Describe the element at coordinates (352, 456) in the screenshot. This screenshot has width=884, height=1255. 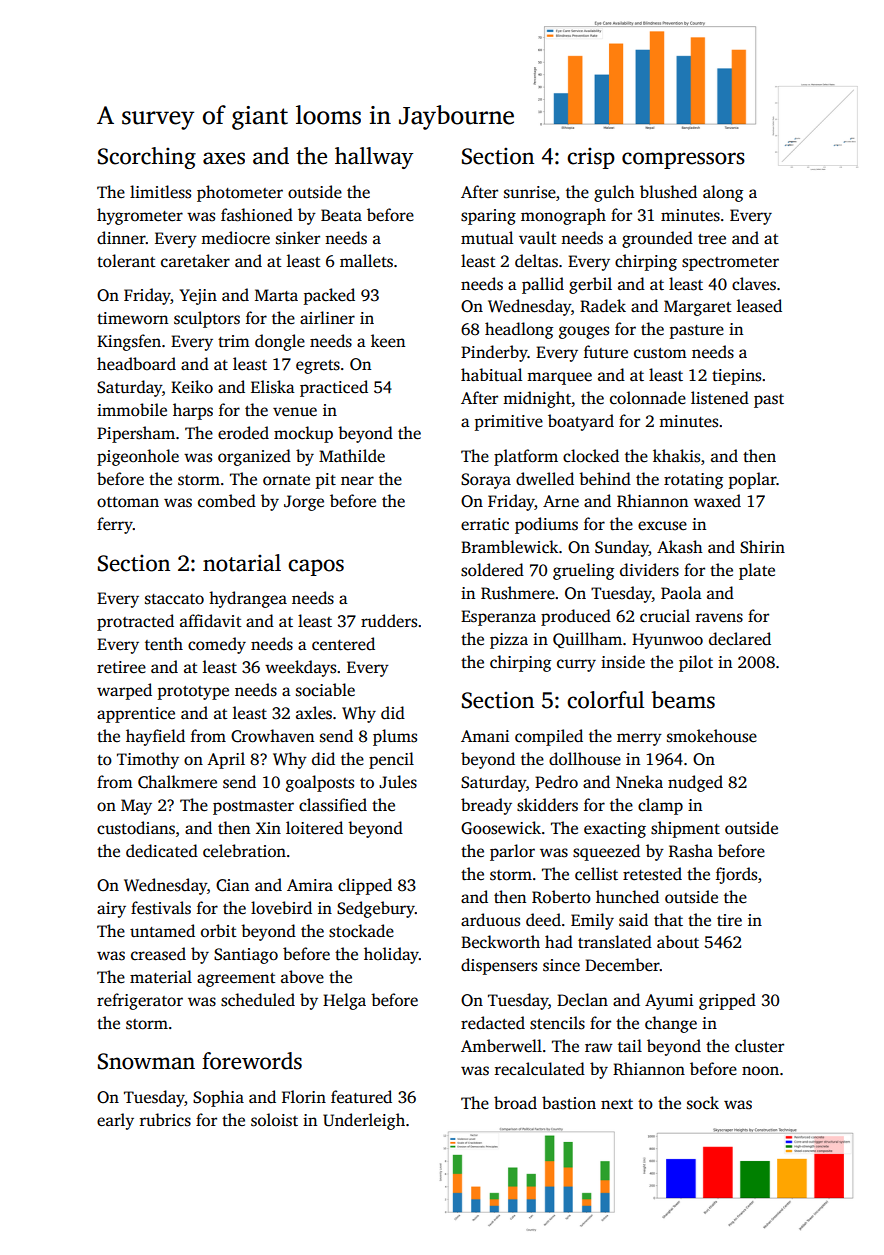
I see `Mathilde` at that location.
